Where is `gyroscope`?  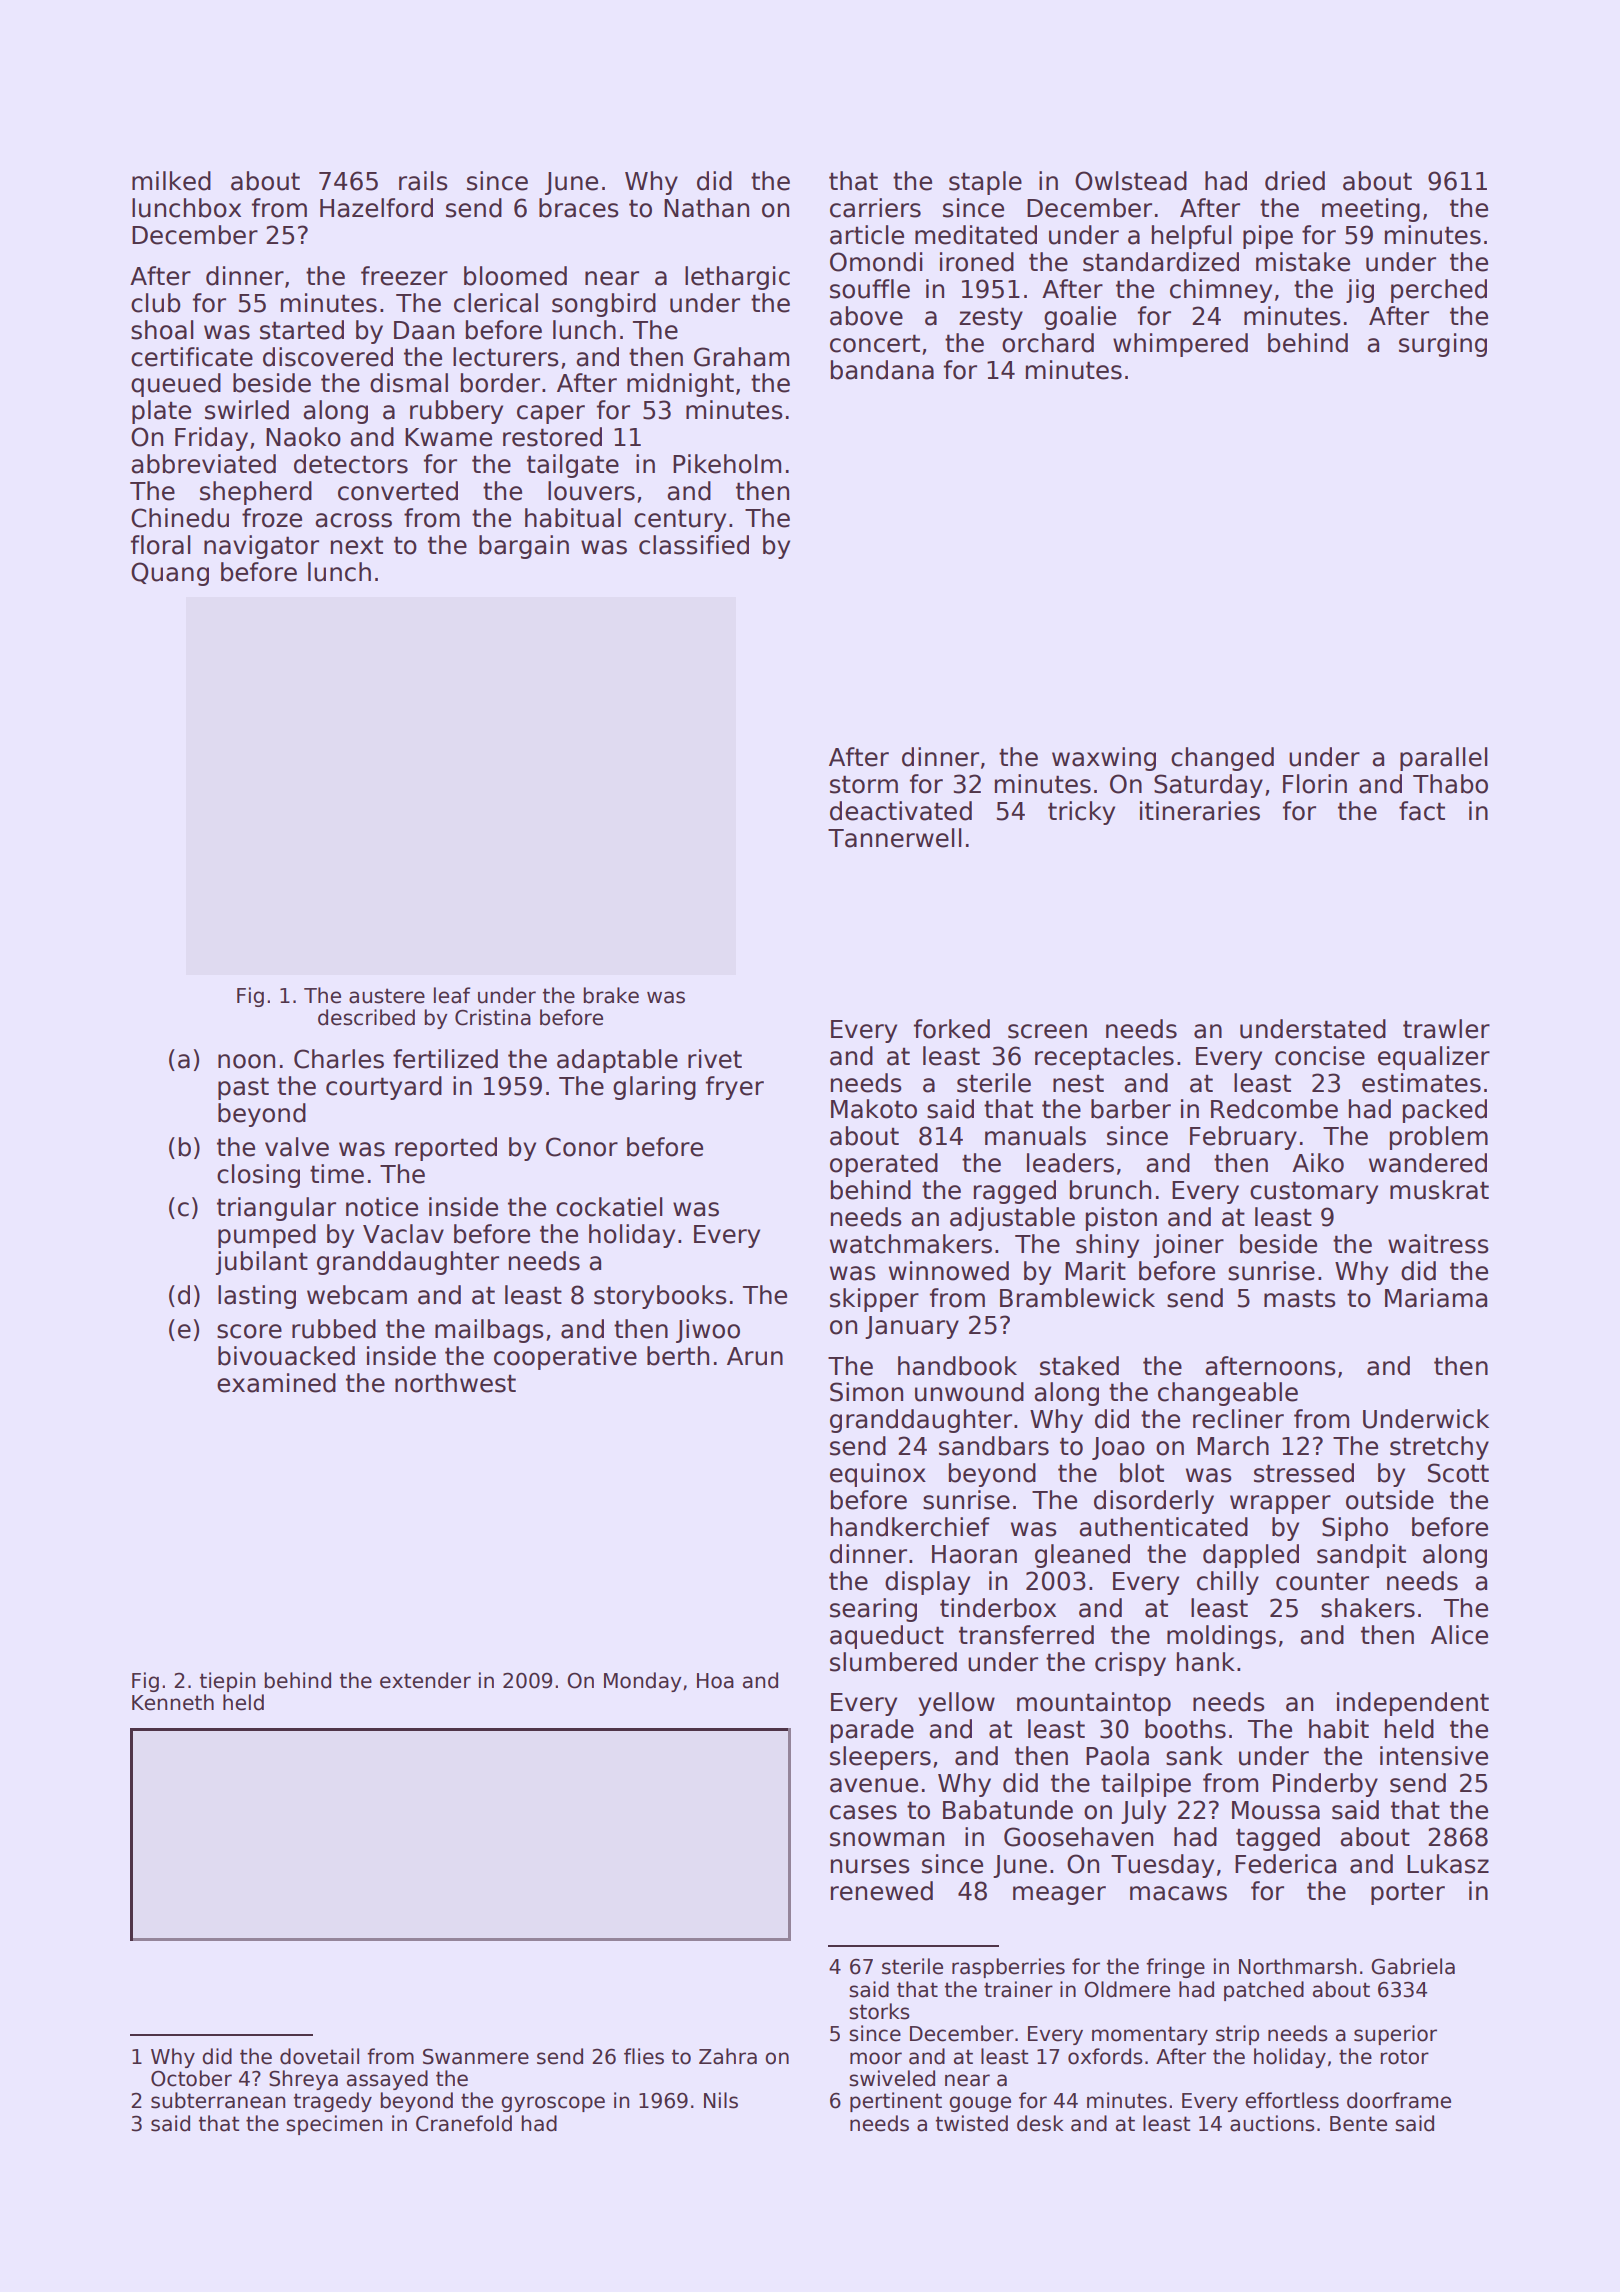 gyroscope is located at coordinates (553, 2104).
